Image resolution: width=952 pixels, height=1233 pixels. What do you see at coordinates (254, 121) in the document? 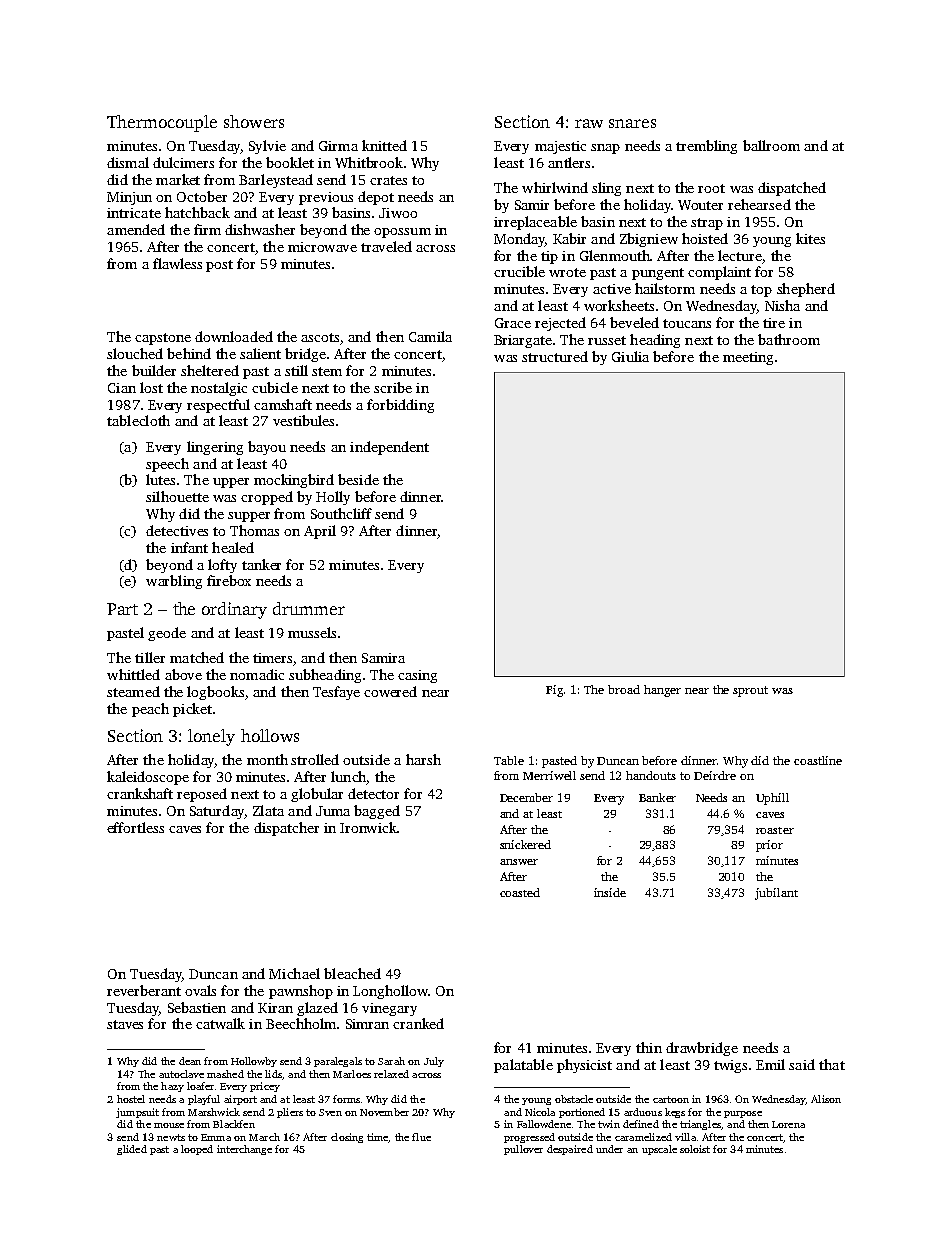
I see `showers` at bounding box center [254, 121].
